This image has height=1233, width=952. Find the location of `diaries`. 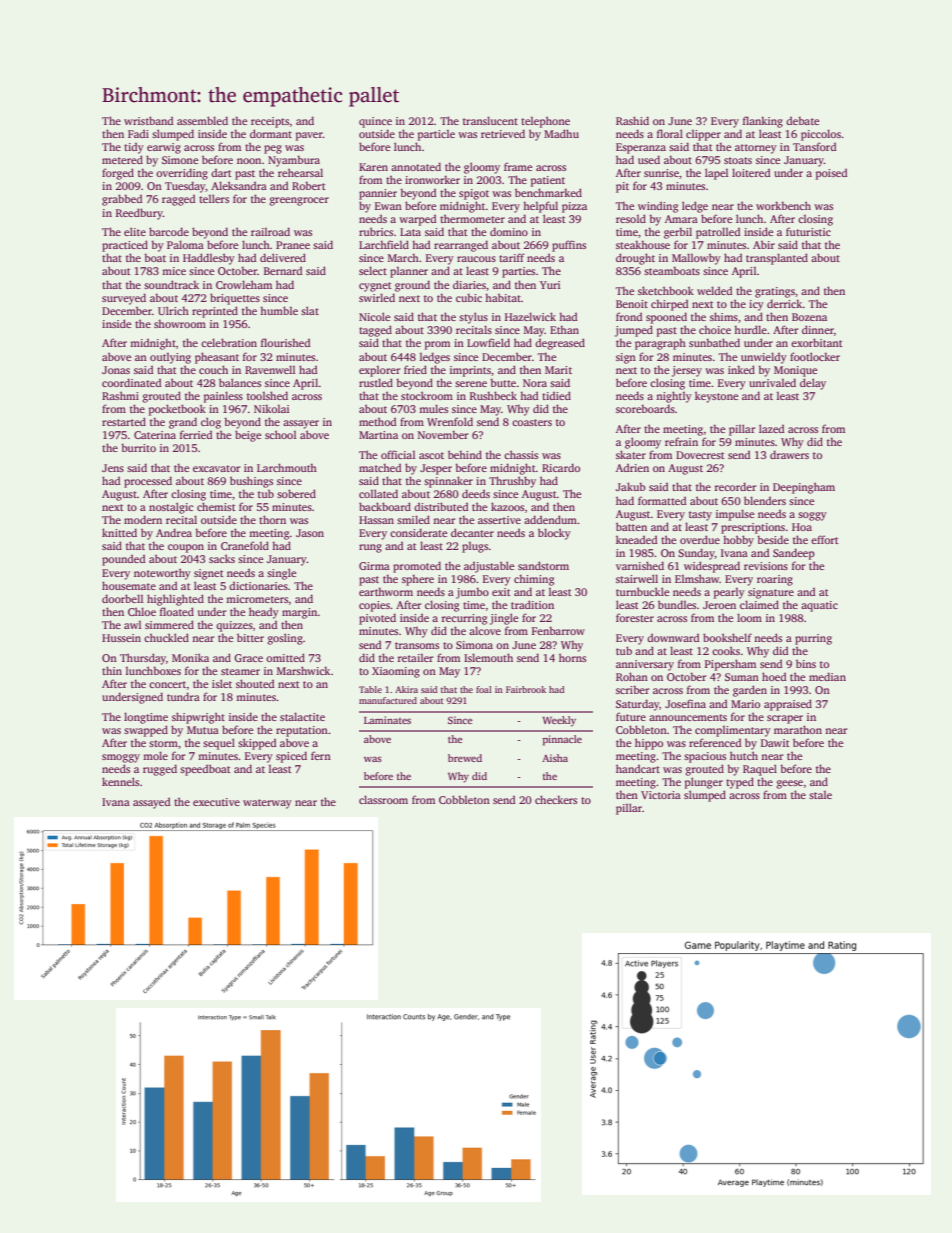

diaries is located at coordinates (469, 284).
